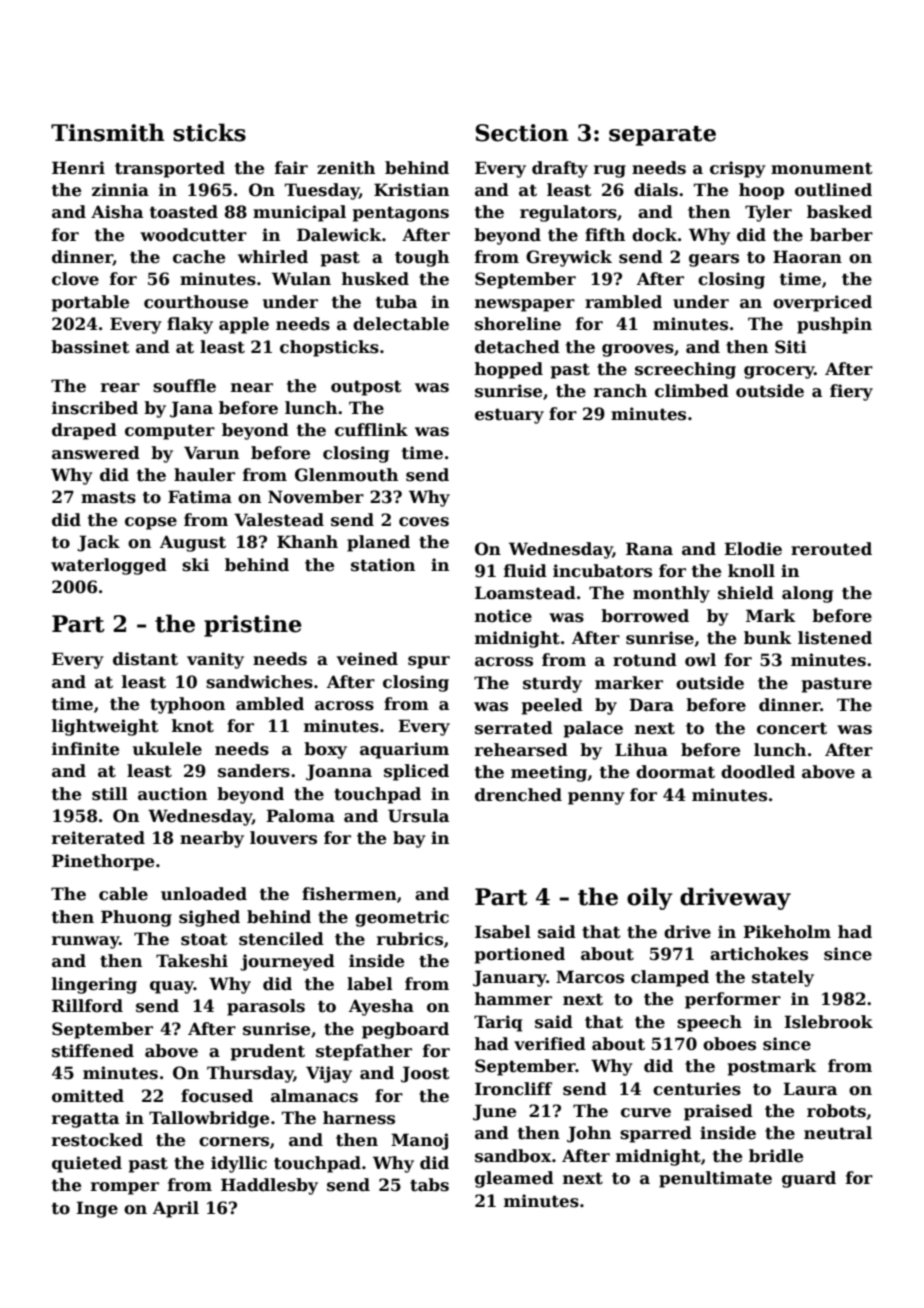  What do you see at coordinates (709, 1023) in the page?
I see `speech` at bounding box center [709, 1023].
